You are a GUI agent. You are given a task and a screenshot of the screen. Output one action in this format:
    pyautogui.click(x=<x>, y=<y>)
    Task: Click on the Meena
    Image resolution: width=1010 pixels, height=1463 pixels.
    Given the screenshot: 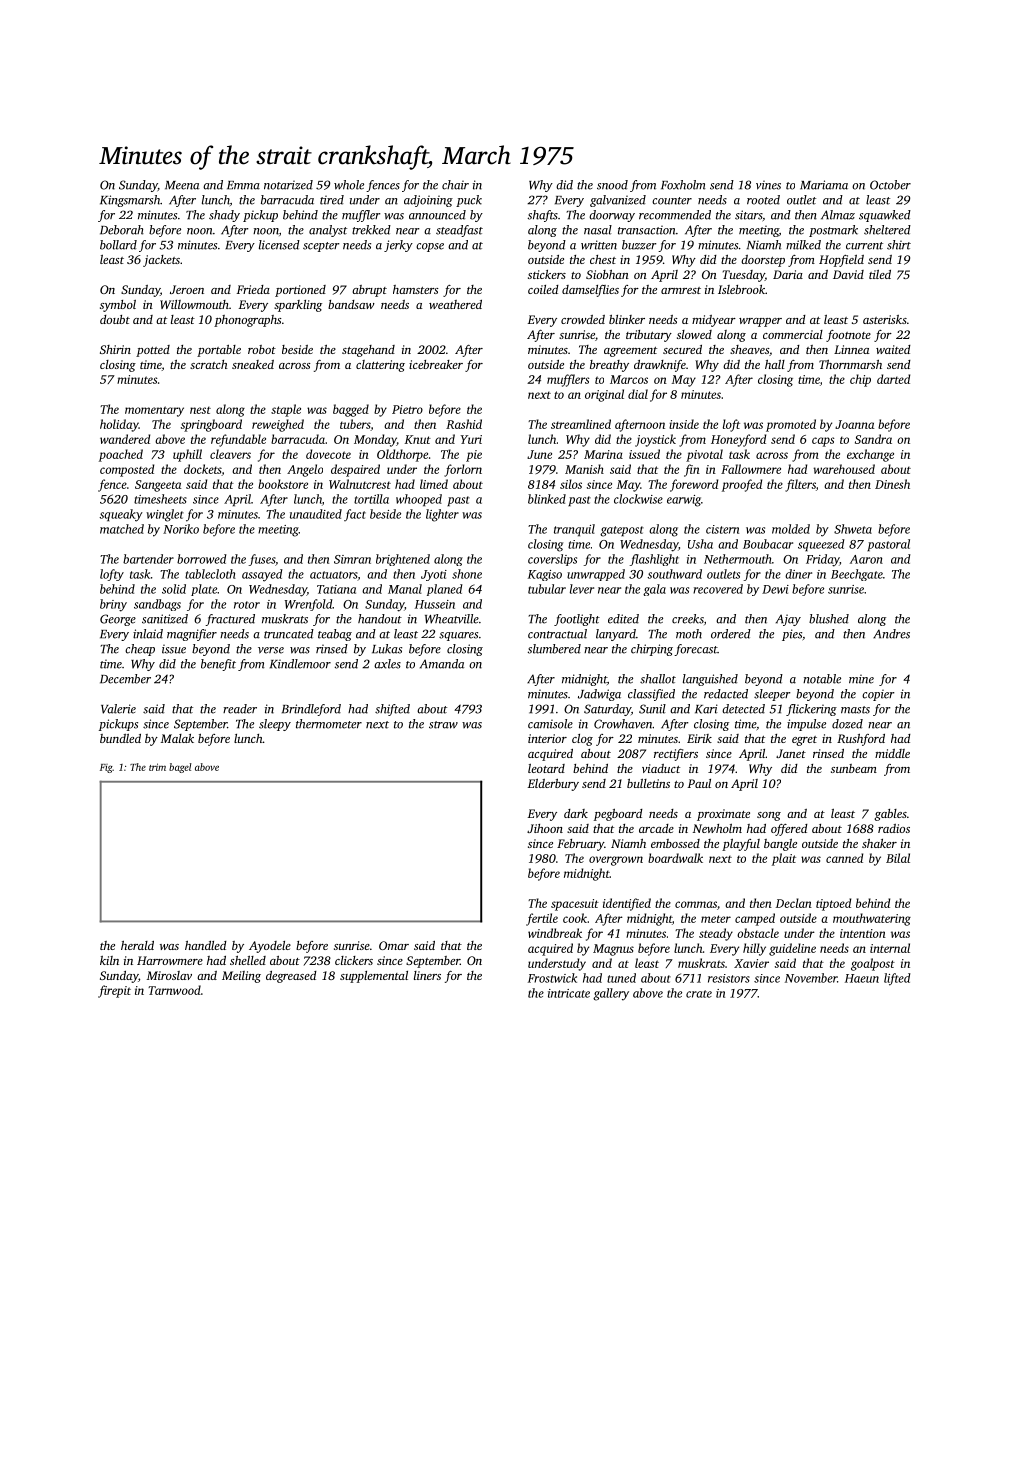 What is the action you would take?
    pyautogui.click(x=182, y=185)
